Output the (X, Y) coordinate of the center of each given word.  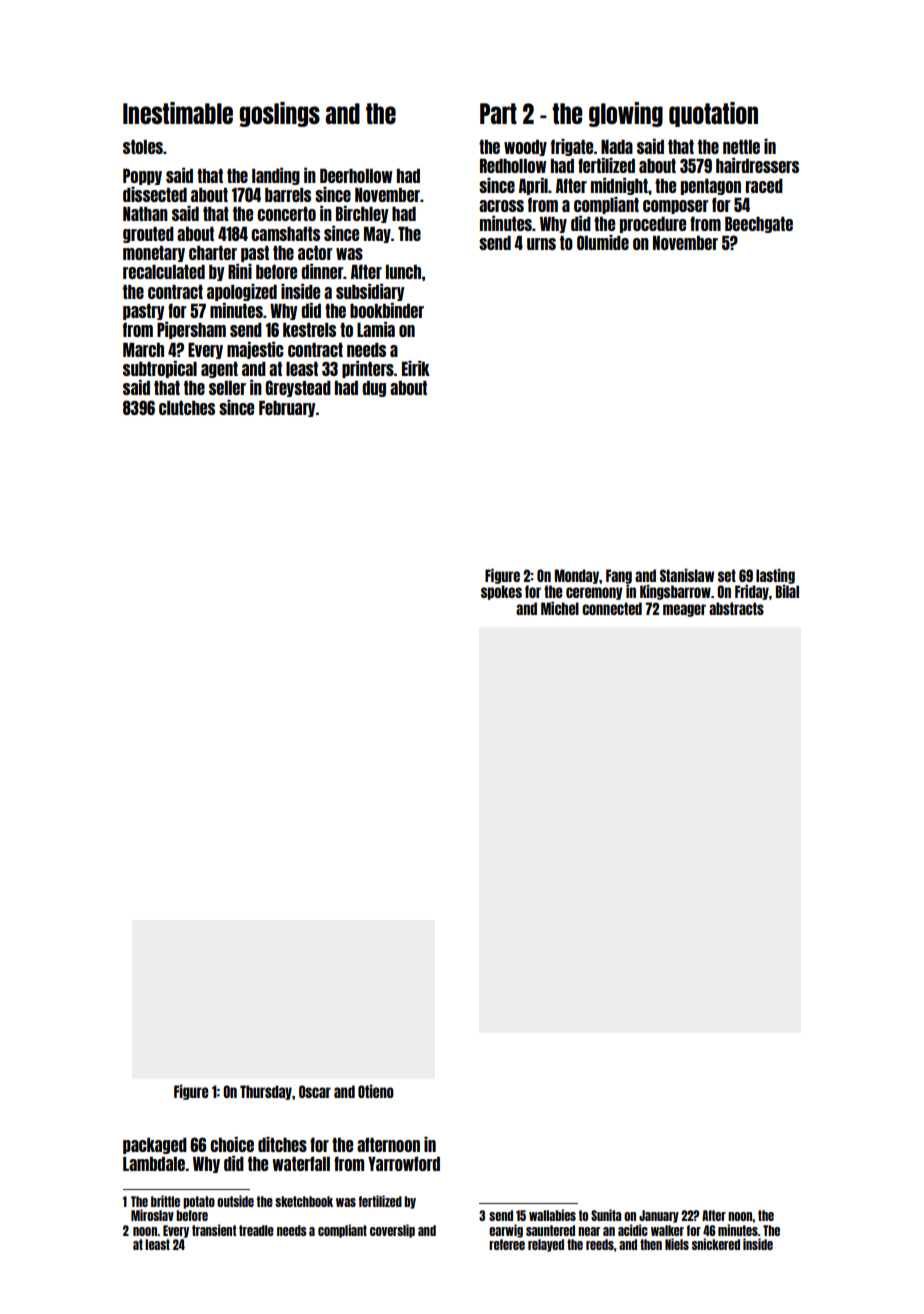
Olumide (603, 242)
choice (232, 1144)
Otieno (376, 1091)
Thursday (266, 1092)
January (659, 1216)
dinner (322, 271)
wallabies (552, 1215)
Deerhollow (356, 176)
